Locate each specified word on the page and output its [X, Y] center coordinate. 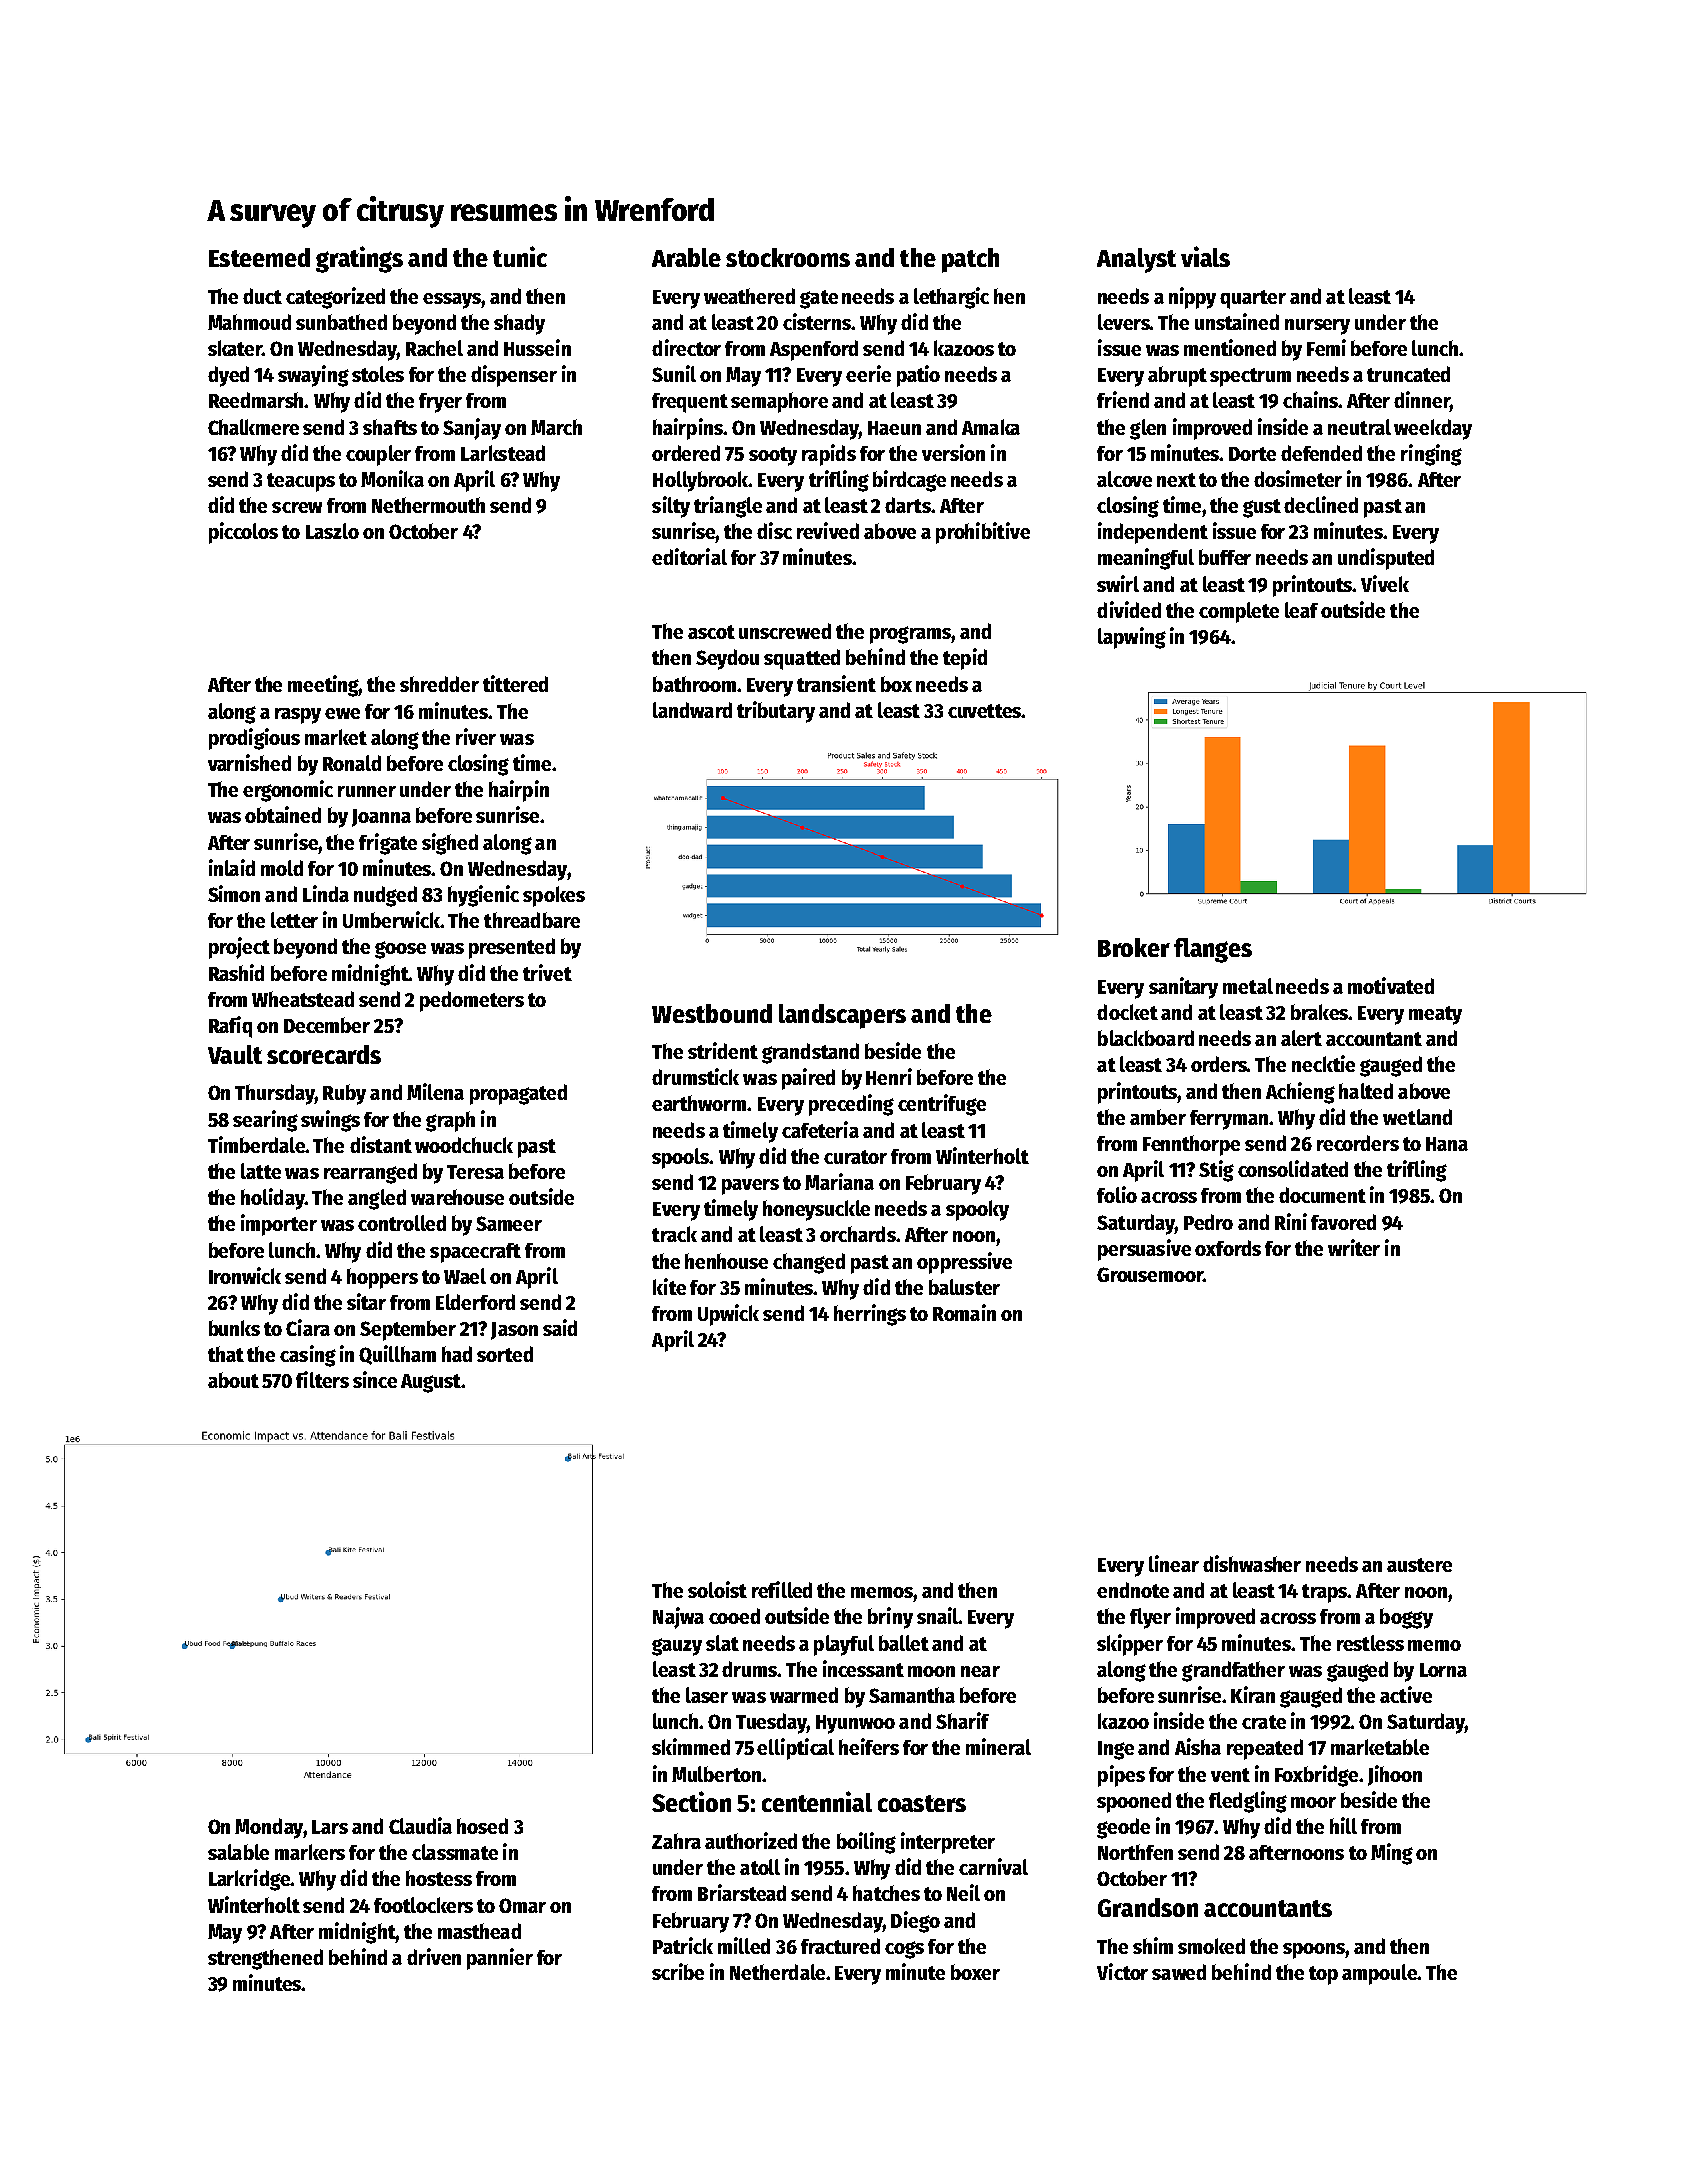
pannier [500, 1959]
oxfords [1228, 1248]
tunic [520, 256]
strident [723, 1050]
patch [970, 260]
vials [1205, 256]
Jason [514, 1331]
